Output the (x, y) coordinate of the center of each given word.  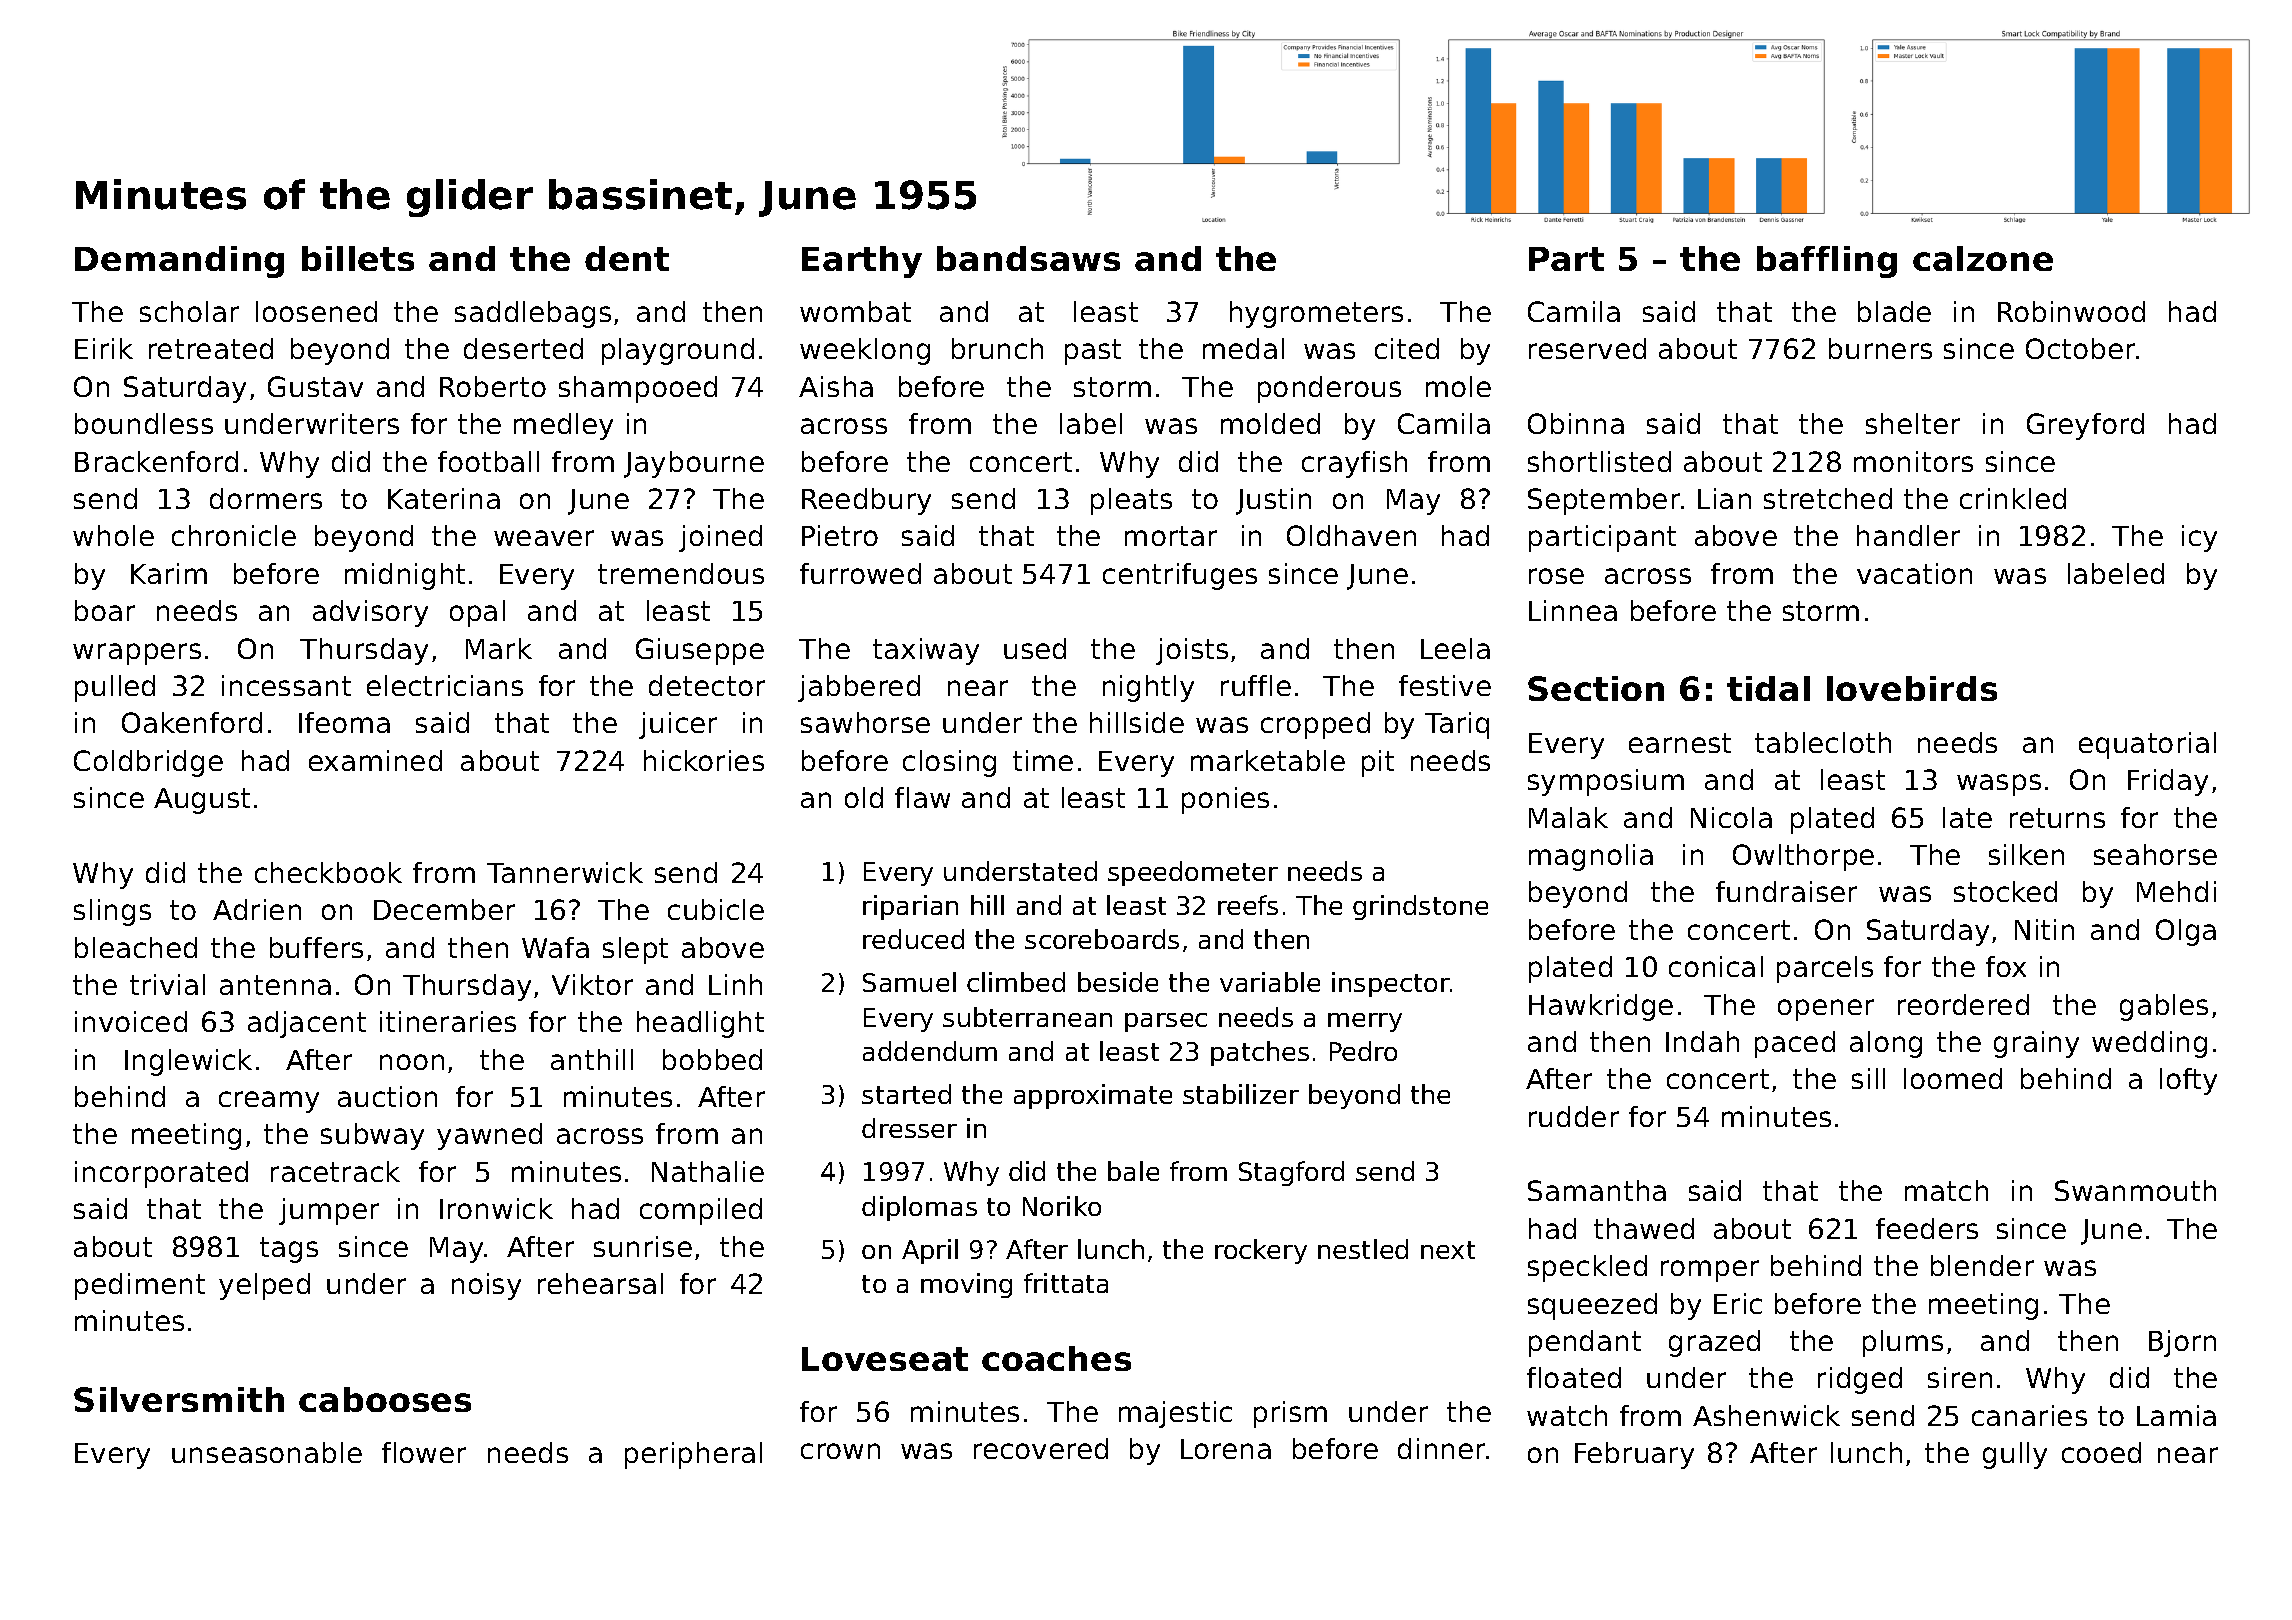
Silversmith (179, 1399)
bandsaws (1028, 258)
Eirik (104, 348)
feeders (1927, 1228)
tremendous (681, 573)
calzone (1983, 258)
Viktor (592, 984)
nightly (1148, 688)
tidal (1768, 688)
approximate (1093, 1096)
